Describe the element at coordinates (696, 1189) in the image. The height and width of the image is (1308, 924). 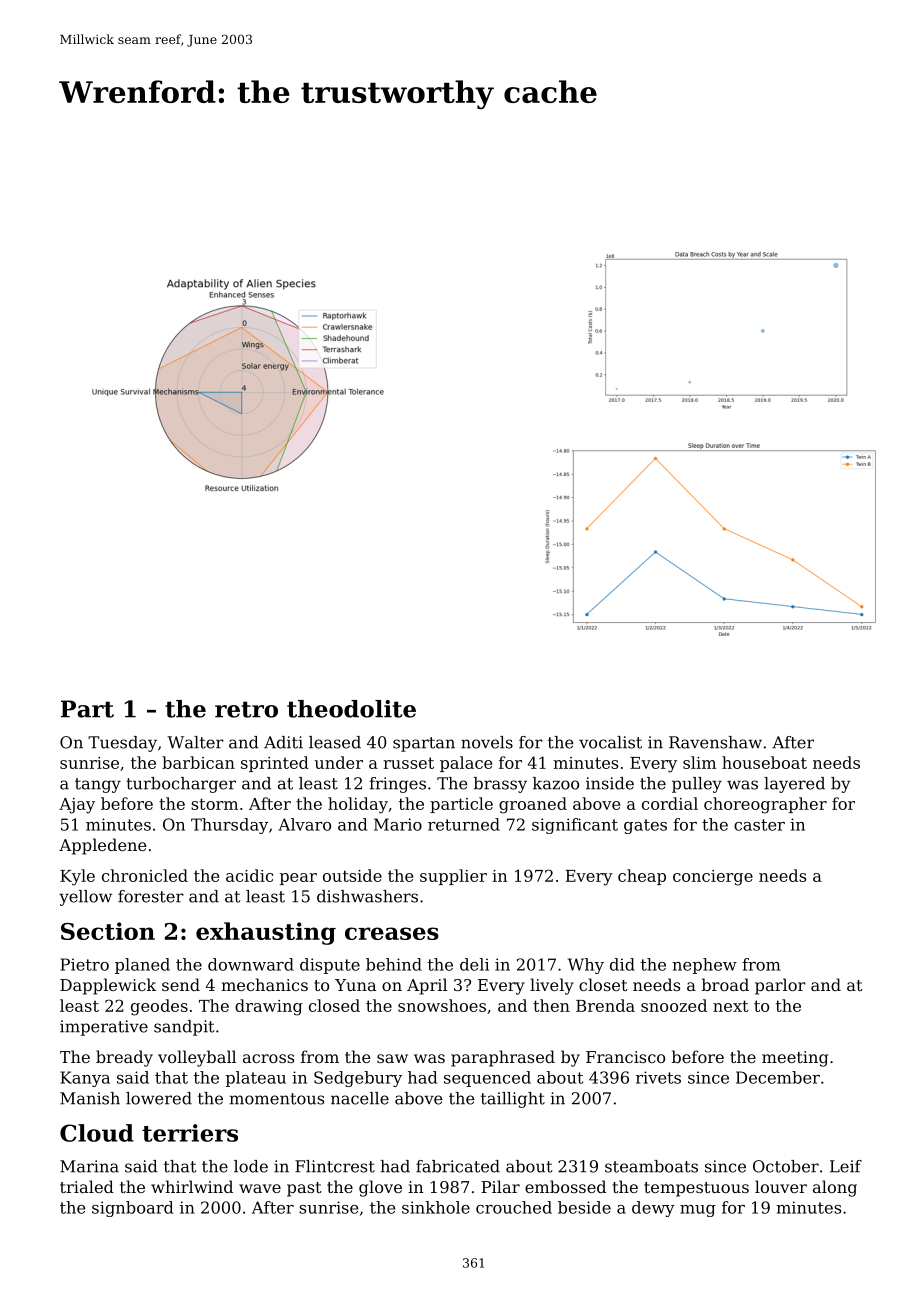
I see `tempestuous` at that location.
